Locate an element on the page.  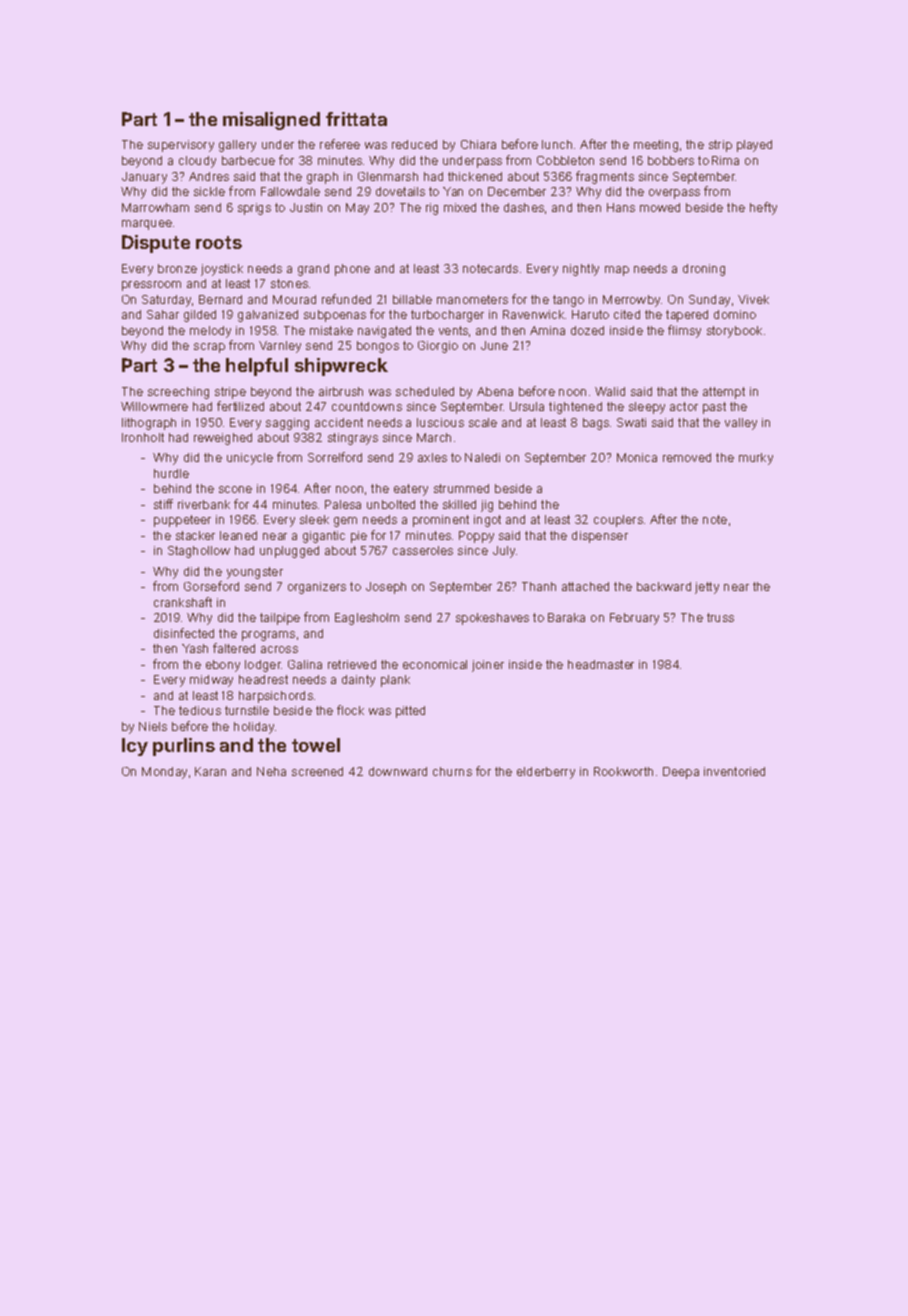
couplers is located at coordinates (618, 521).
